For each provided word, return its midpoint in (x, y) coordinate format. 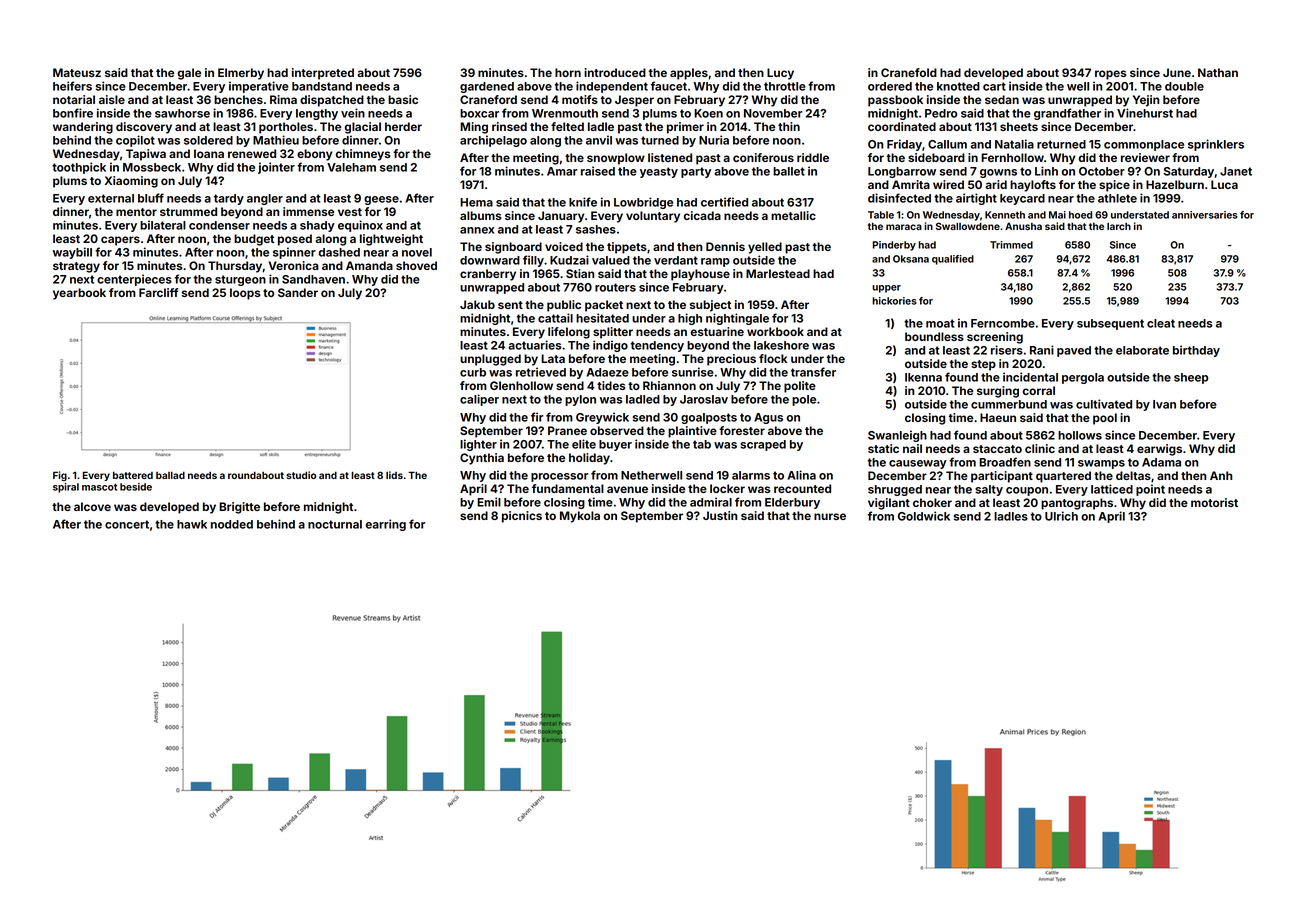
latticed (1112, 489)
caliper (479, 400)
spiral (66, 488)
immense (308, 211)
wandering (83, 128)
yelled (765, 248)
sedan (1002, 99)
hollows (1080, 435)
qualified (953, 260)
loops (245, 294)
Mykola (580, 517)
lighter (478, 445)
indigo (610, 346)
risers (1007, 350)
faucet (669, 86)
